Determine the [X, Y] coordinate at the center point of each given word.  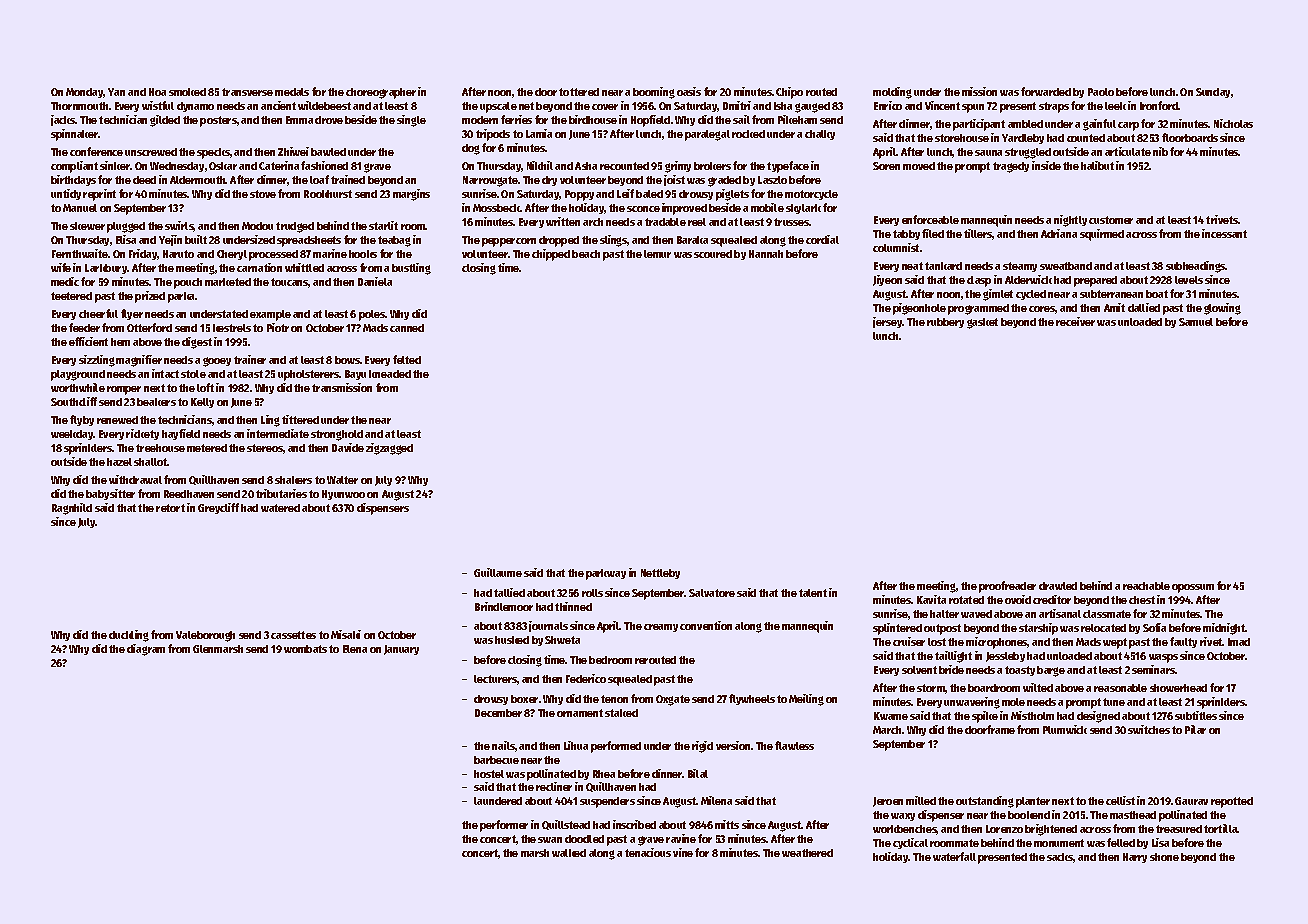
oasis [689, 91]
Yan [116, 92]
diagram [146, 650]
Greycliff [218, 508]
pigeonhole [919, 309]
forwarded [1046, 91]
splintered [897, 629]
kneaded [390, 374]
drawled [1058, 586]
